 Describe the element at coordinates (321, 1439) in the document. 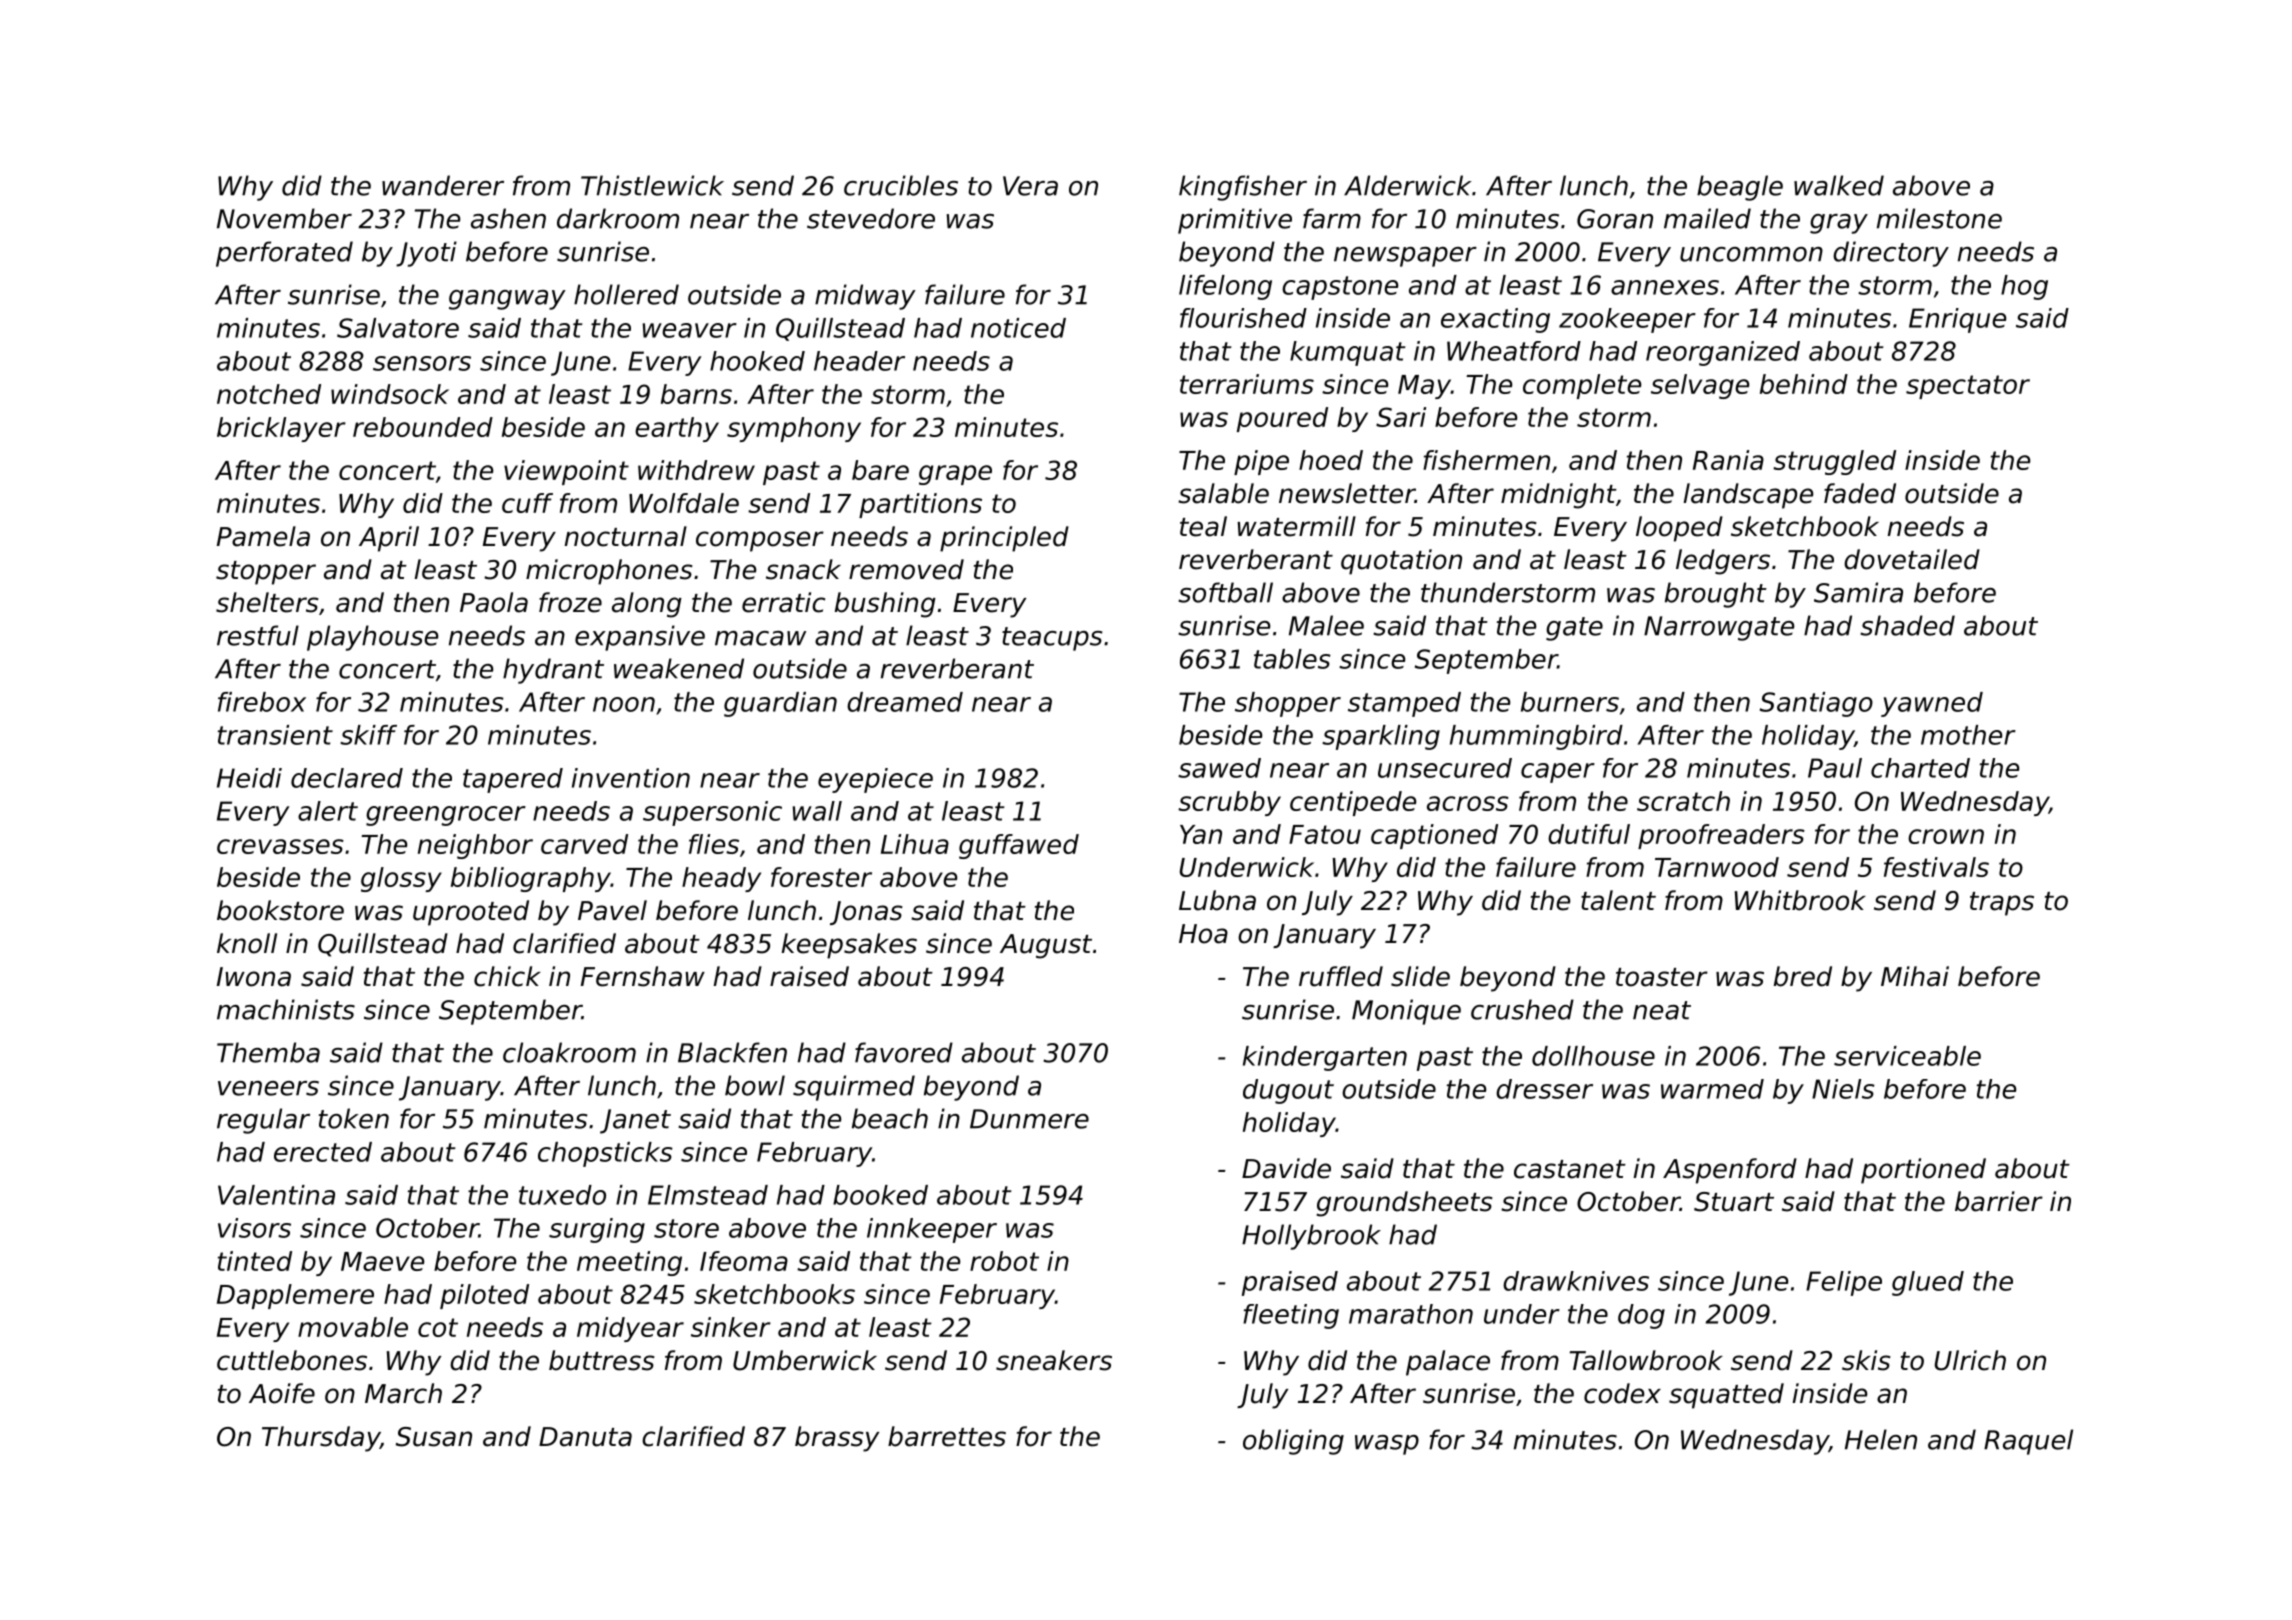

I see `Thursday` at that location.
